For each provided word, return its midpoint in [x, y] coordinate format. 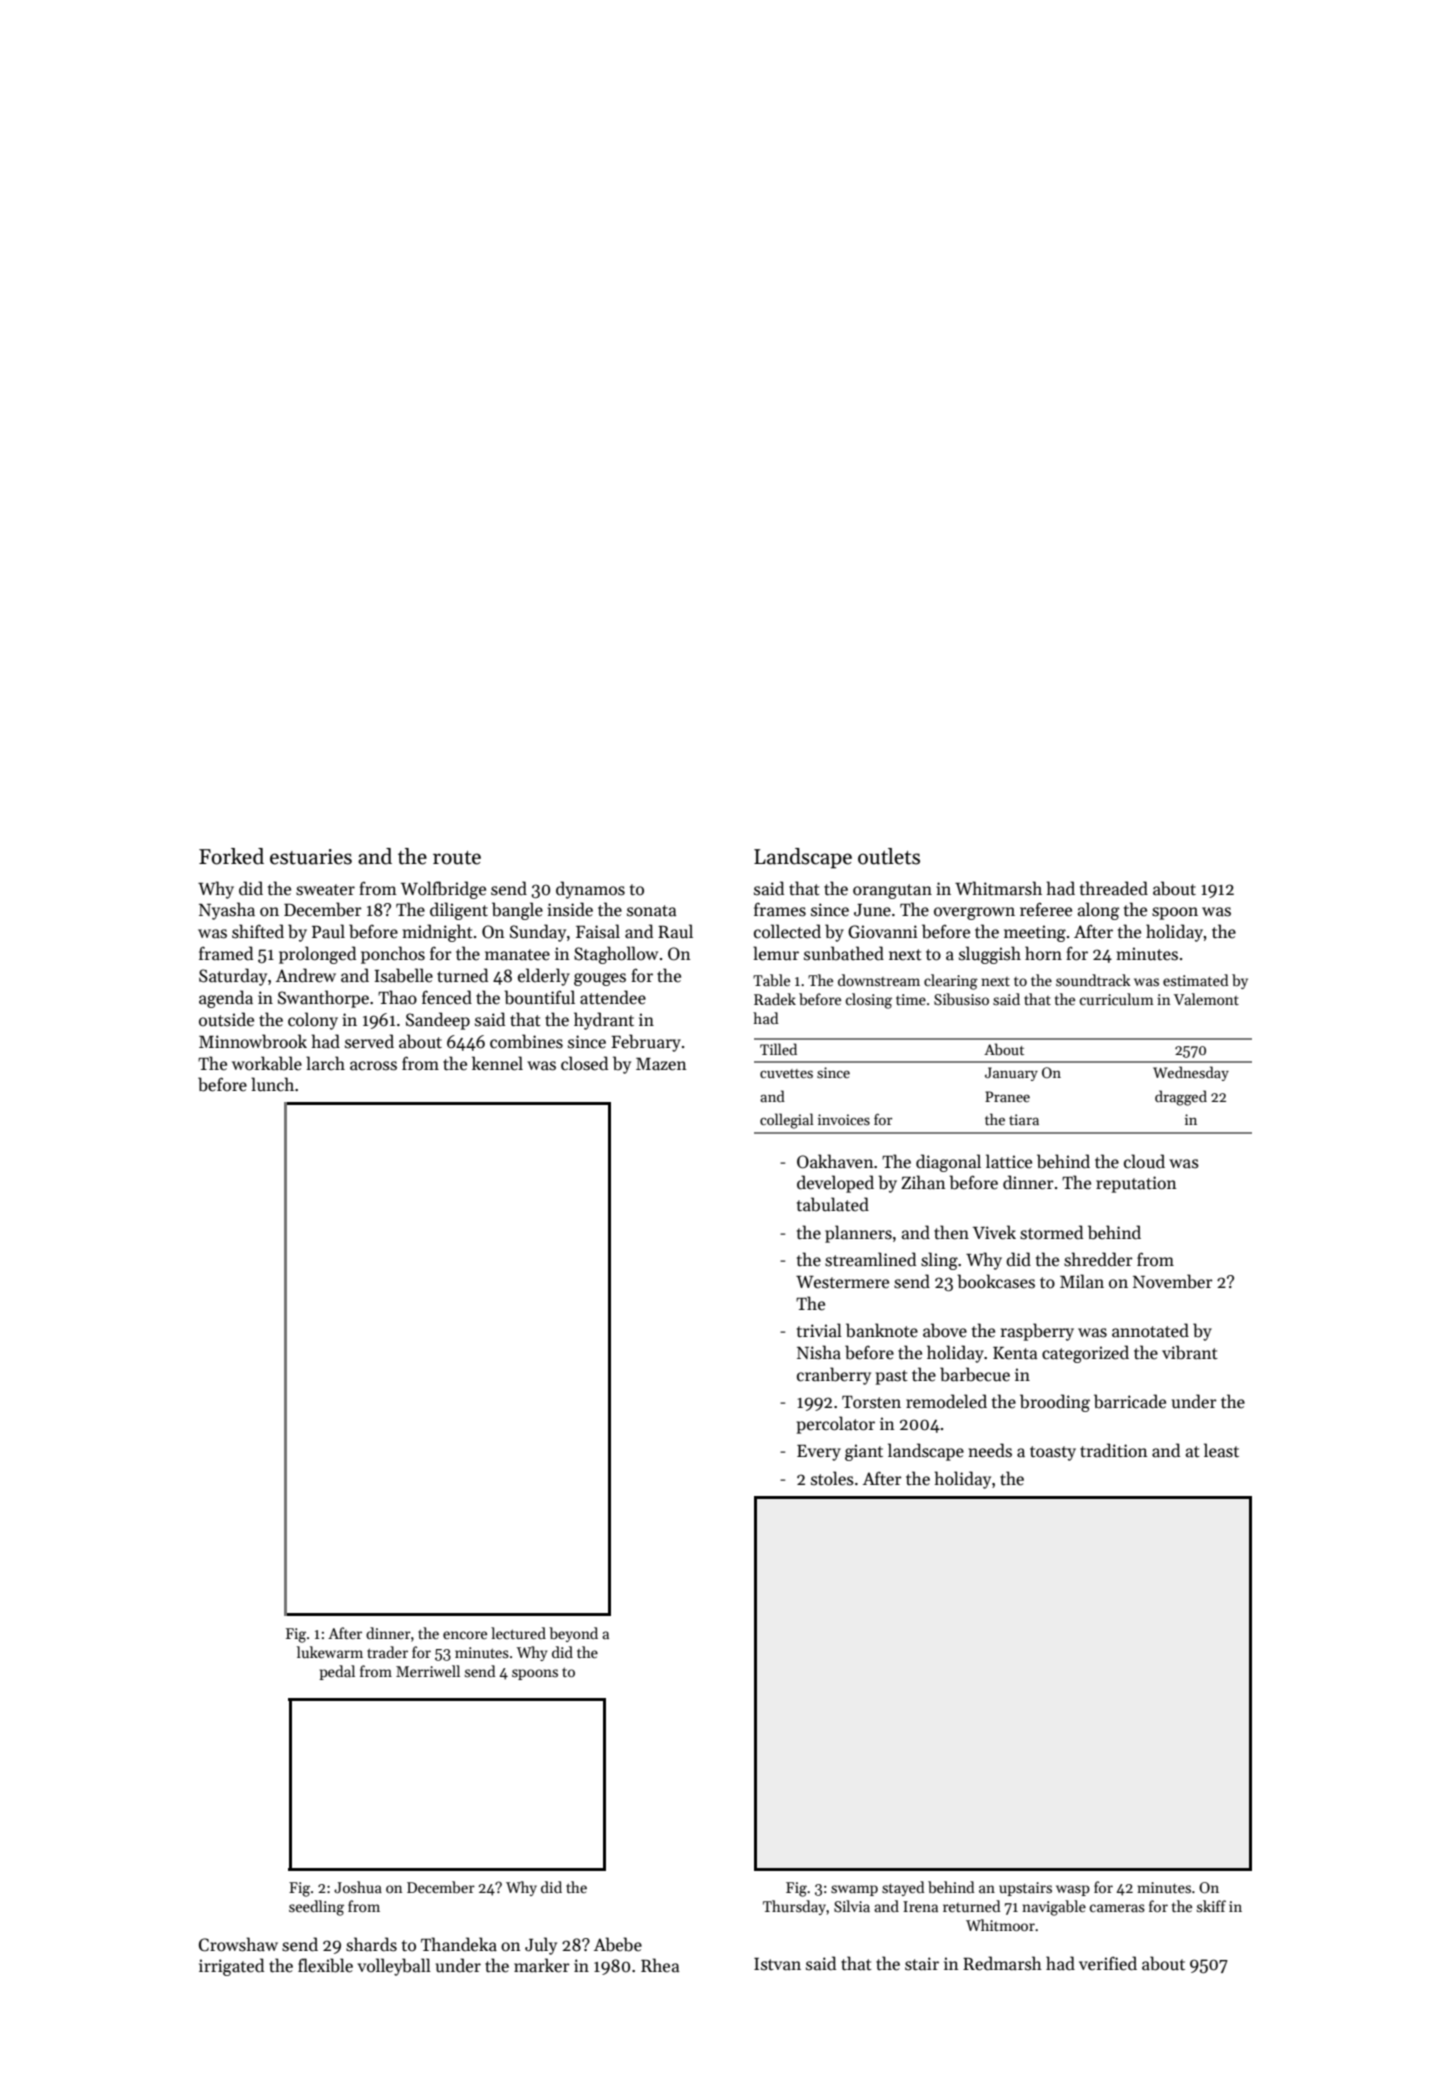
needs [990, 1450]
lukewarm [330, 1652]
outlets [889, 856]
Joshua [358, 1887]
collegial [787, 1121]
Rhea [660, 1965]
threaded [1114, 888]
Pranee [1007, 1096]
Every [819, 1453]
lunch [272, 1084]
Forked [231, 856]
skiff [1211, 1906]
